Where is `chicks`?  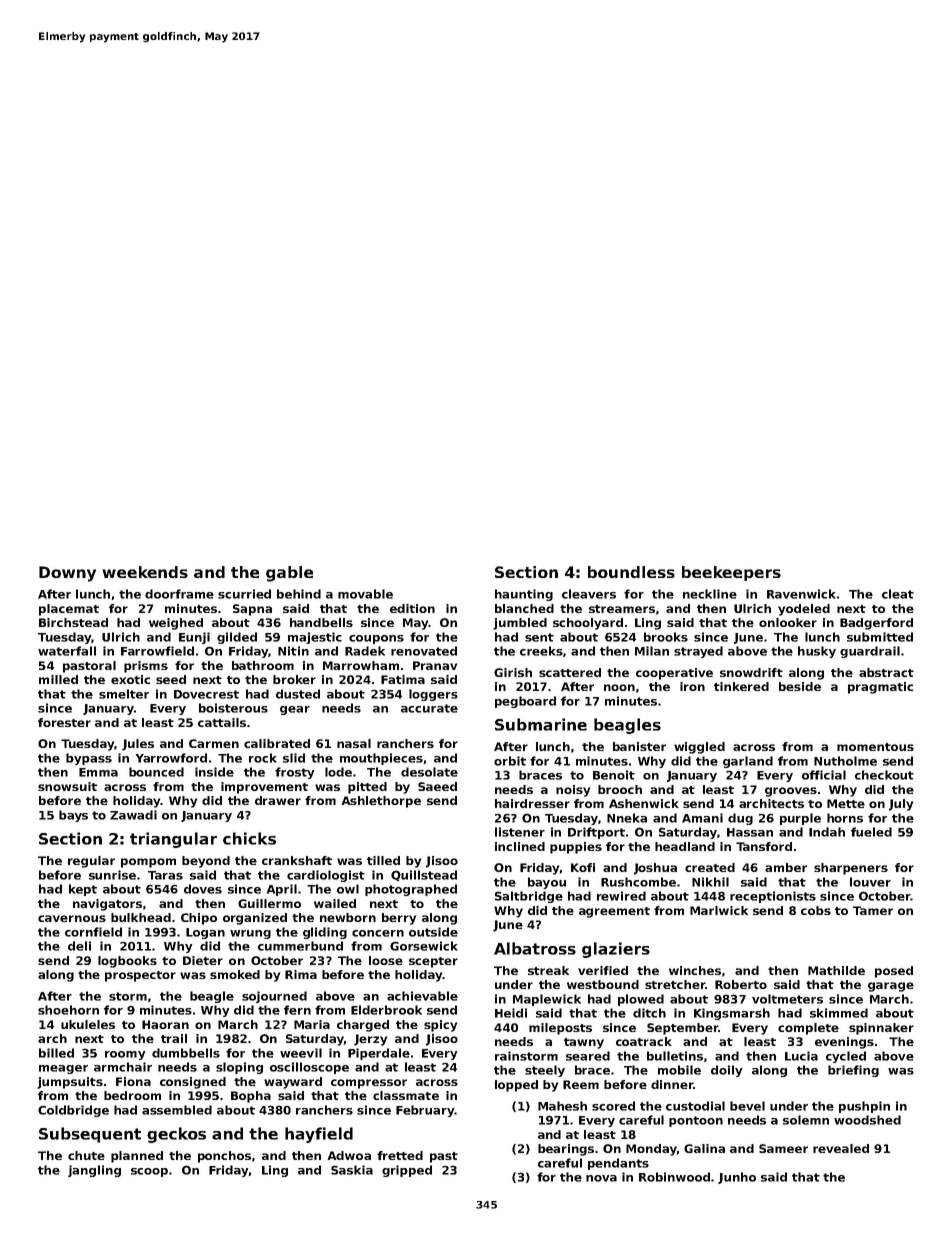 chicks is located at coordinates (249, 838).
